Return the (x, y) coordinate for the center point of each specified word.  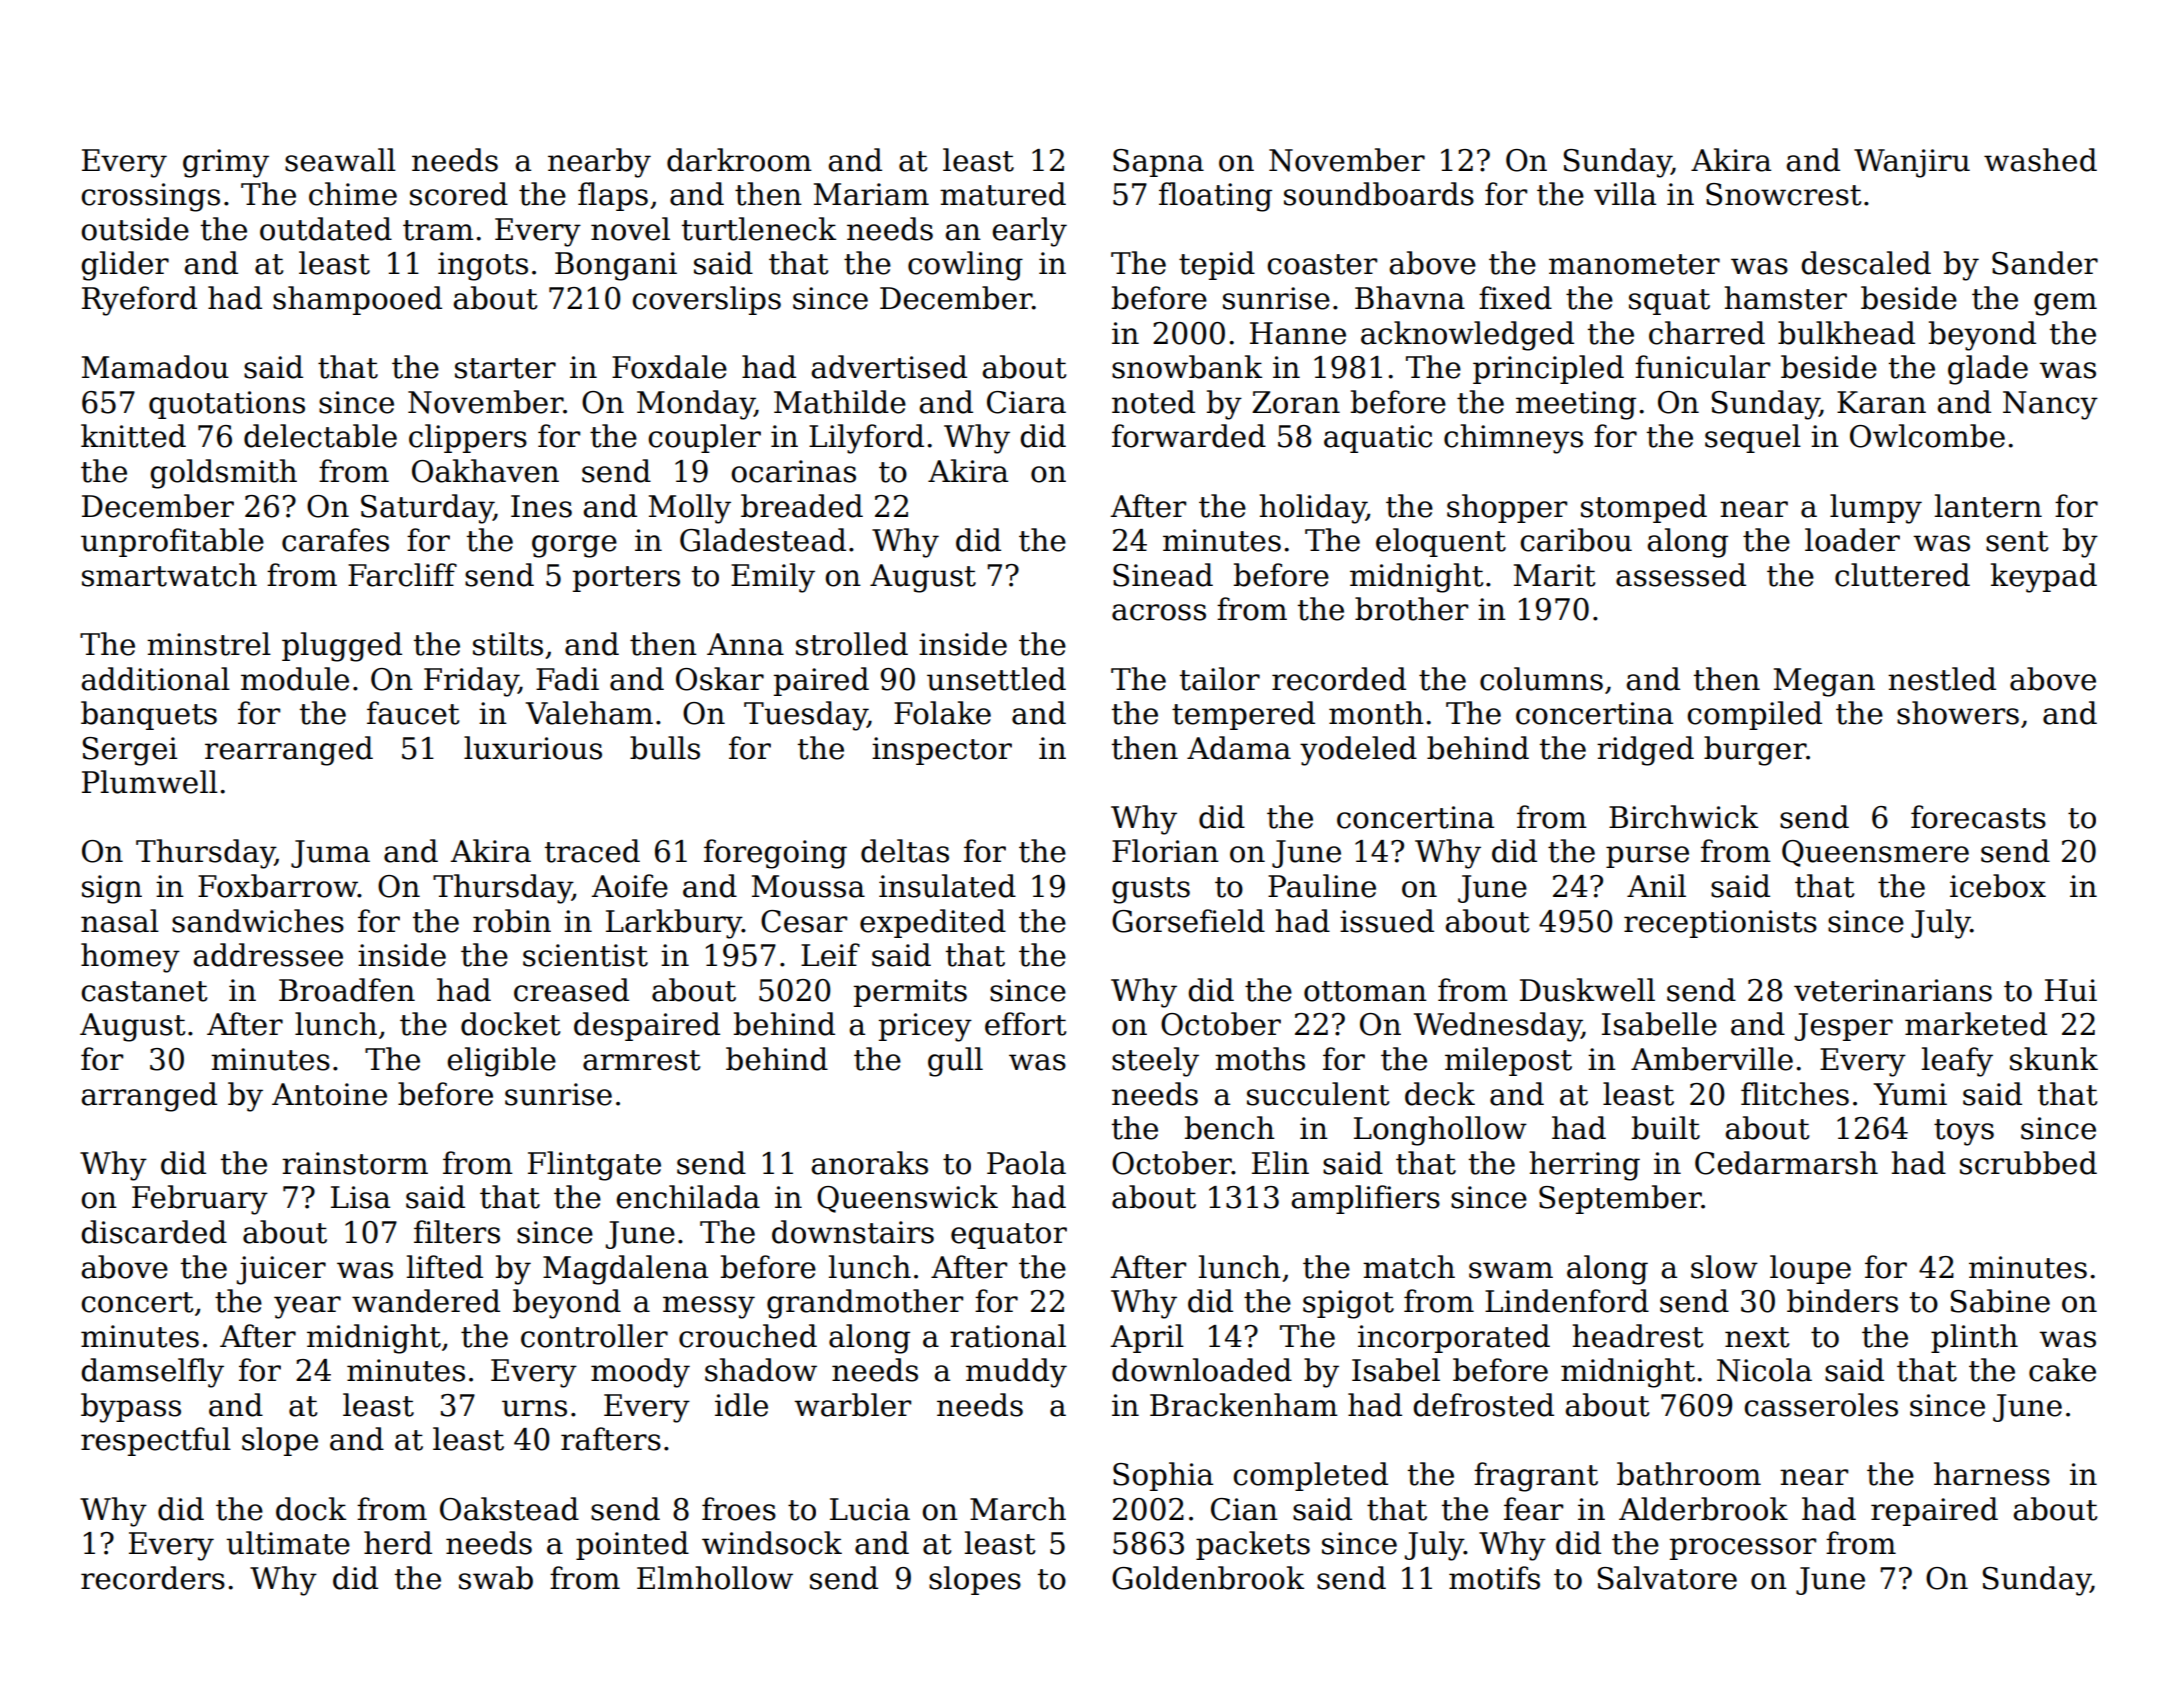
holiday (1312, 509)
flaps (613, 196)
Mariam (871, 194)
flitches (1795, 1094)
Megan (1824, 682)
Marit (1554, 575)
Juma (330, 854)
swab (496, 1578)
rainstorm (355, 1163)
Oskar (720, 679)
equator (1009, 1236)
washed (2040, 160)
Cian (1244, 1509)
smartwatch (169, 575)
